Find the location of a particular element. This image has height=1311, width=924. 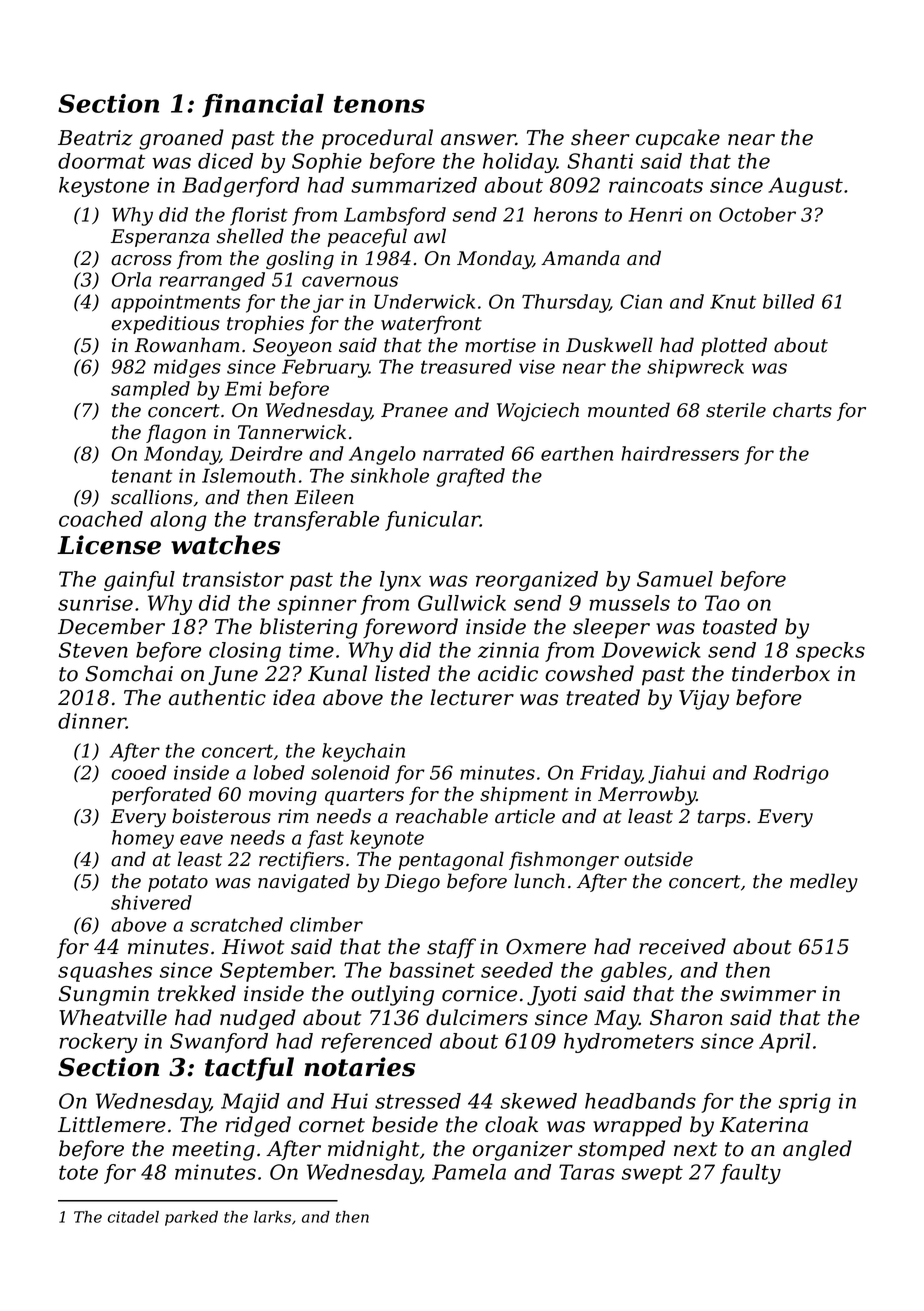

Dovewick is located at coordinates (651, 650).
